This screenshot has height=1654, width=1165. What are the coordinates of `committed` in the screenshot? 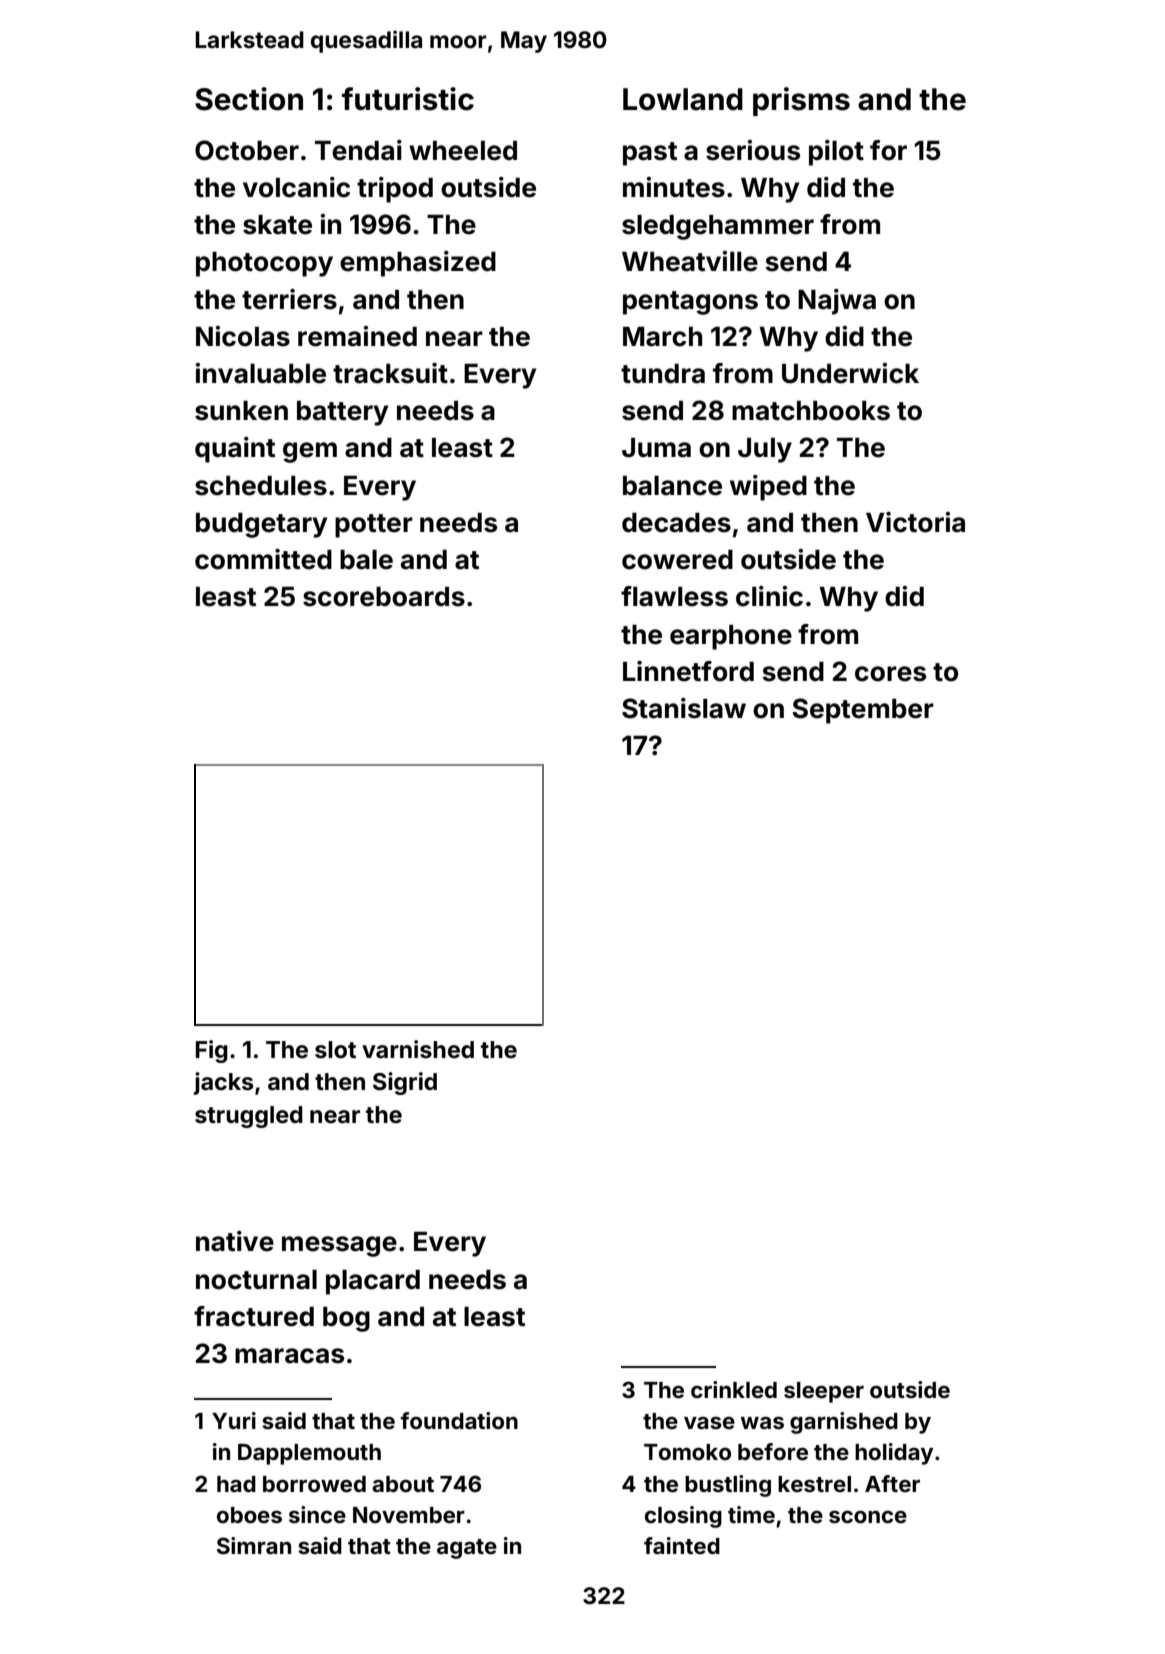 It's located at (263, 559).
